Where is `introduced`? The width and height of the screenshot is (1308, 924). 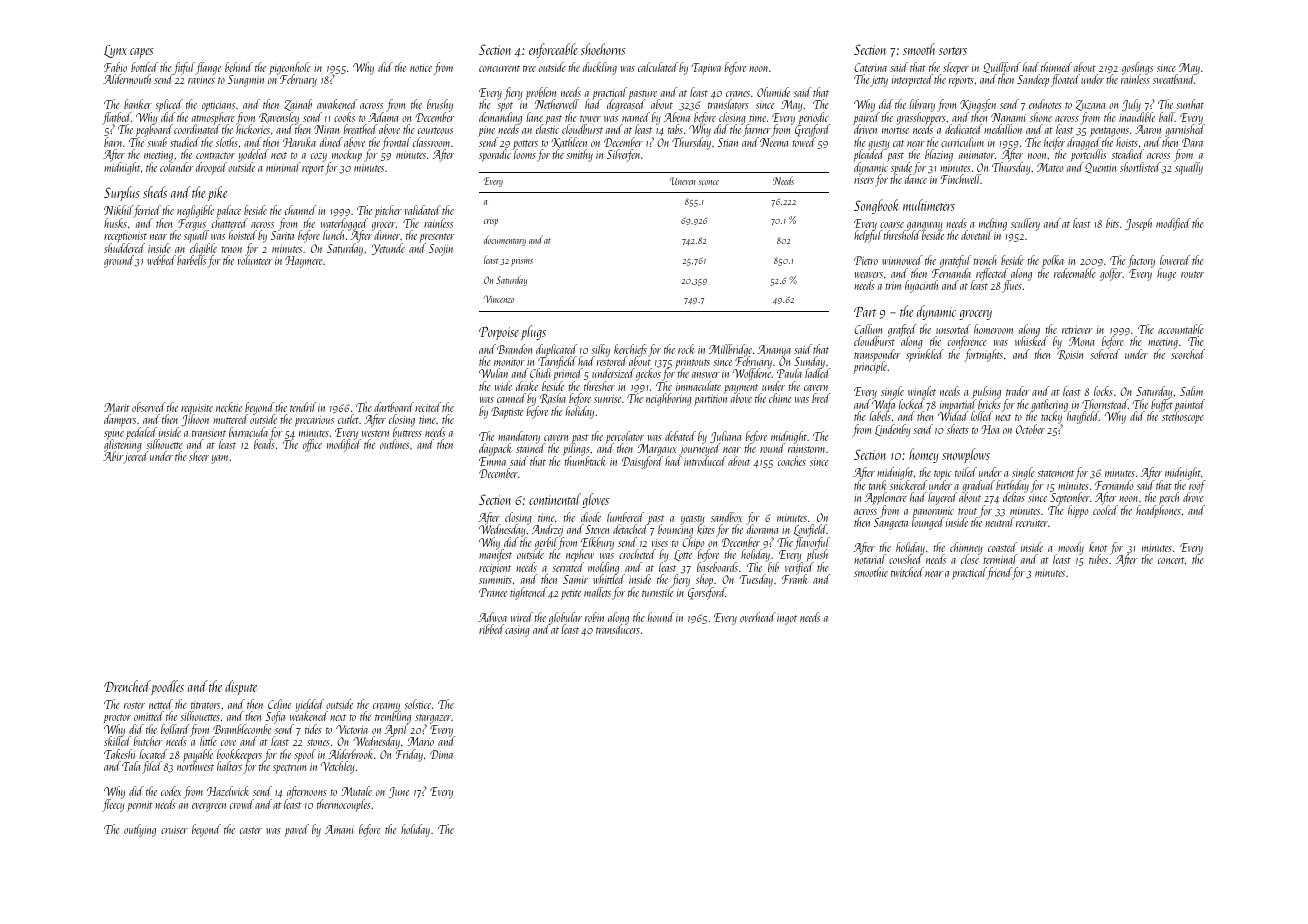
introduced is located at coordinates (705, 461).
